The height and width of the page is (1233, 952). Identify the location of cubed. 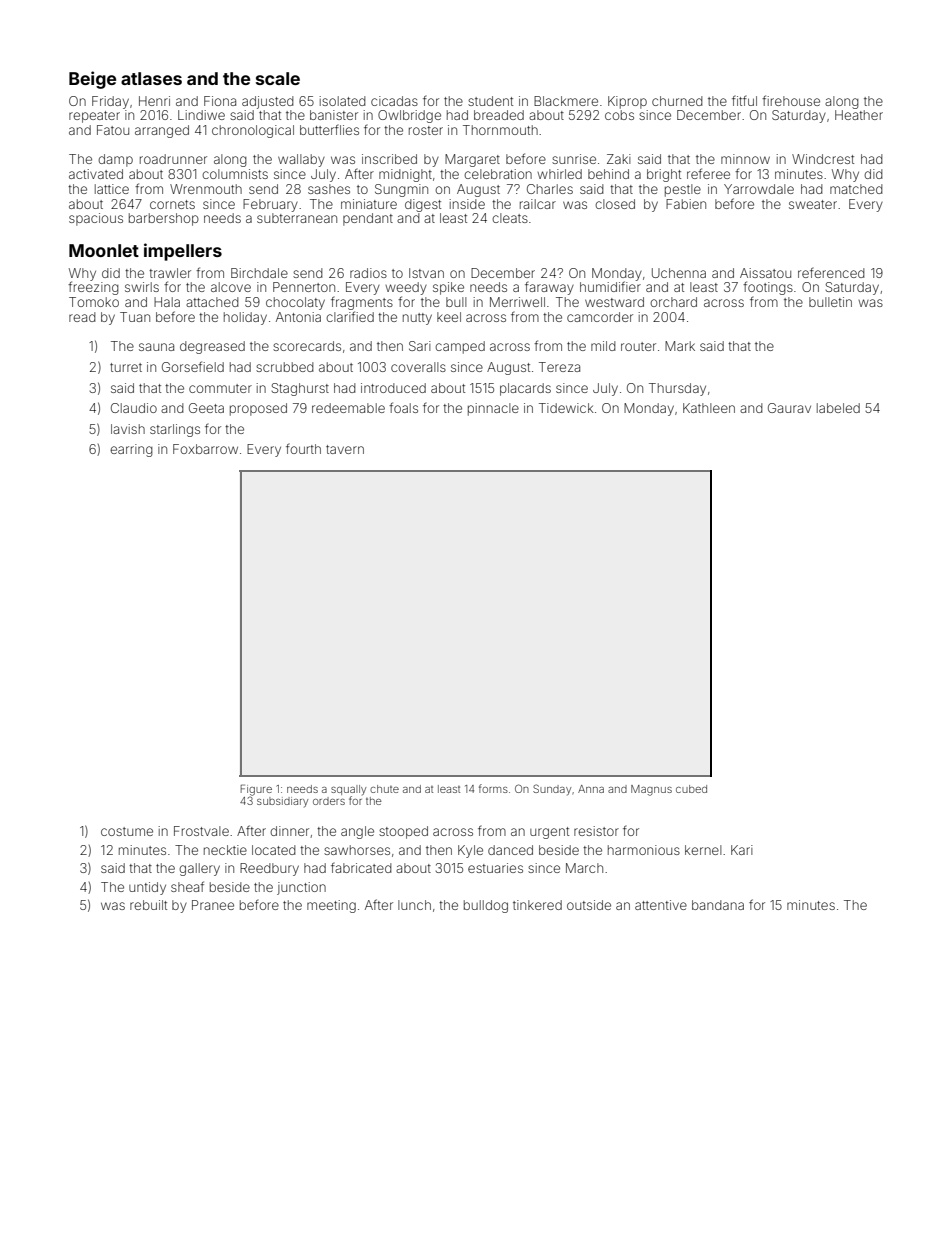
(691, 789).
